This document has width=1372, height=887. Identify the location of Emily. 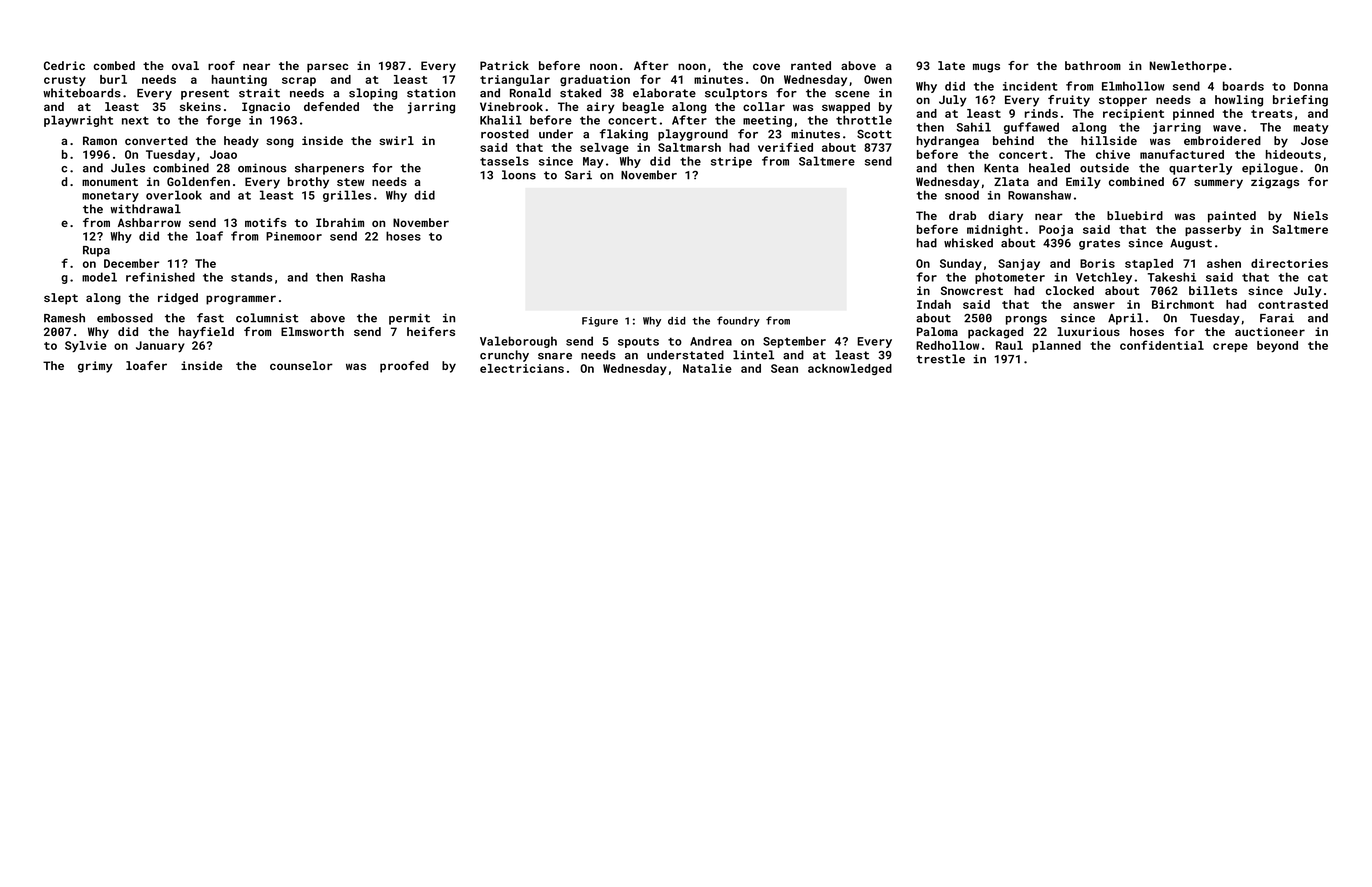
(1083, 183).
